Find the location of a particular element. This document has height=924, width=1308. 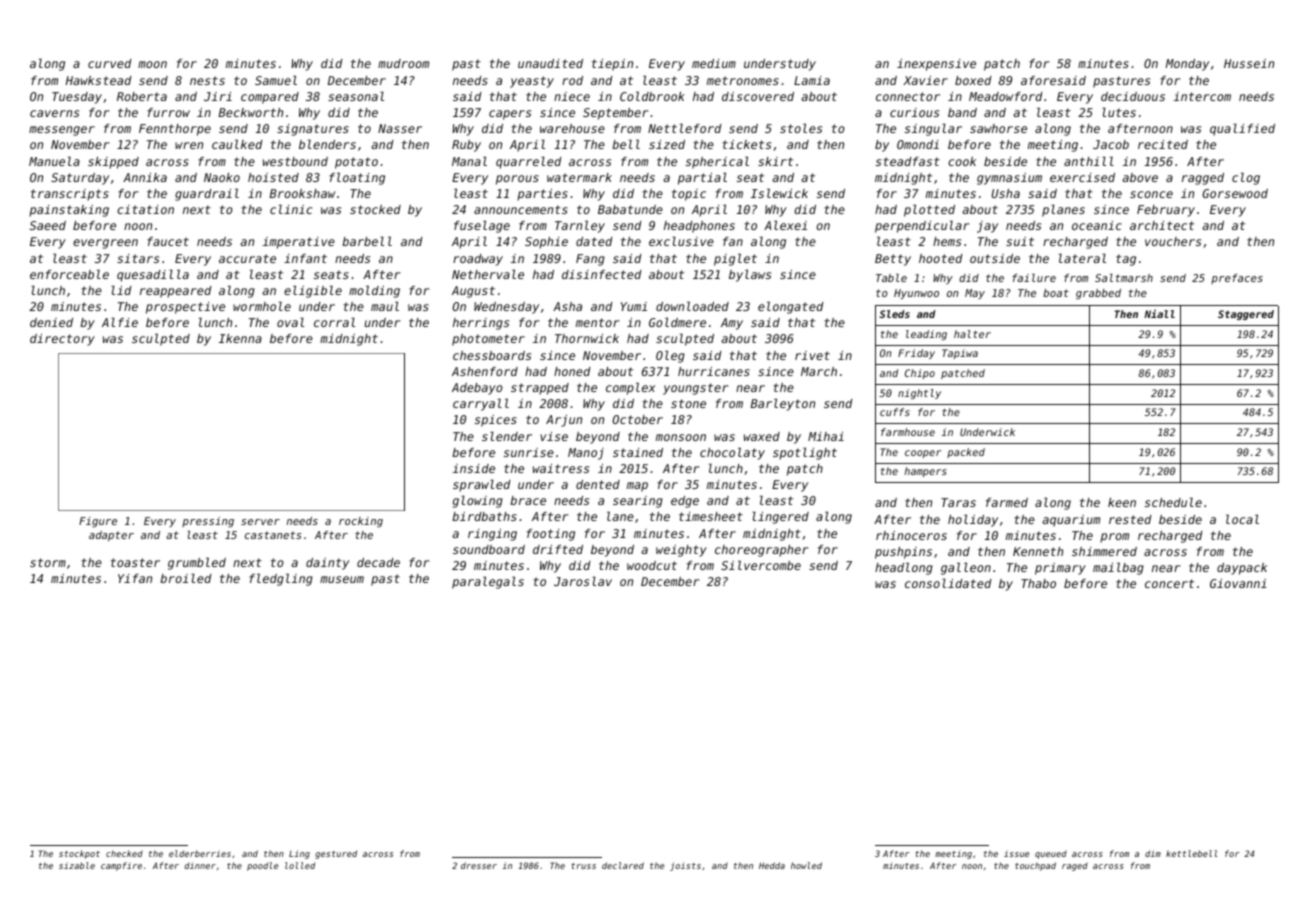

maul is located at coordinates (385, 306).
